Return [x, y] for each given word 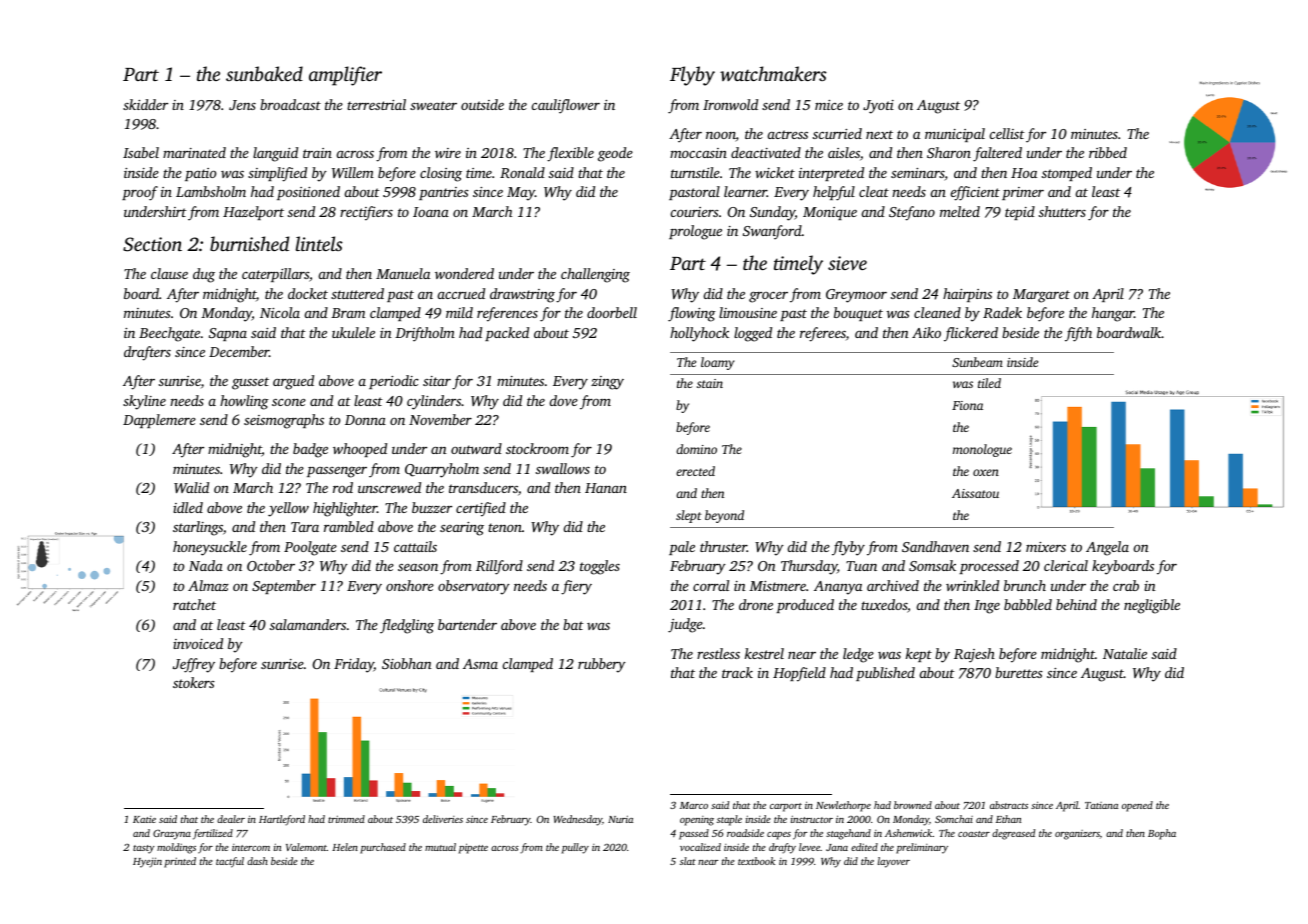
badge [310, 450]
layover [894, 862]
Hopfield [799, 674]
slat [688, 861]
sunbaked [264, 73]
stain [710, 383]
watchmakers [773, 73]
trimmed [346, 819]
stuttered [357, 293]
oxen [986, 472]
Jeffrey [194, 665]
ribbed [1108, 152]
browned [913, 805]
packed [507, 334]
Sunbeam [977, 362]
